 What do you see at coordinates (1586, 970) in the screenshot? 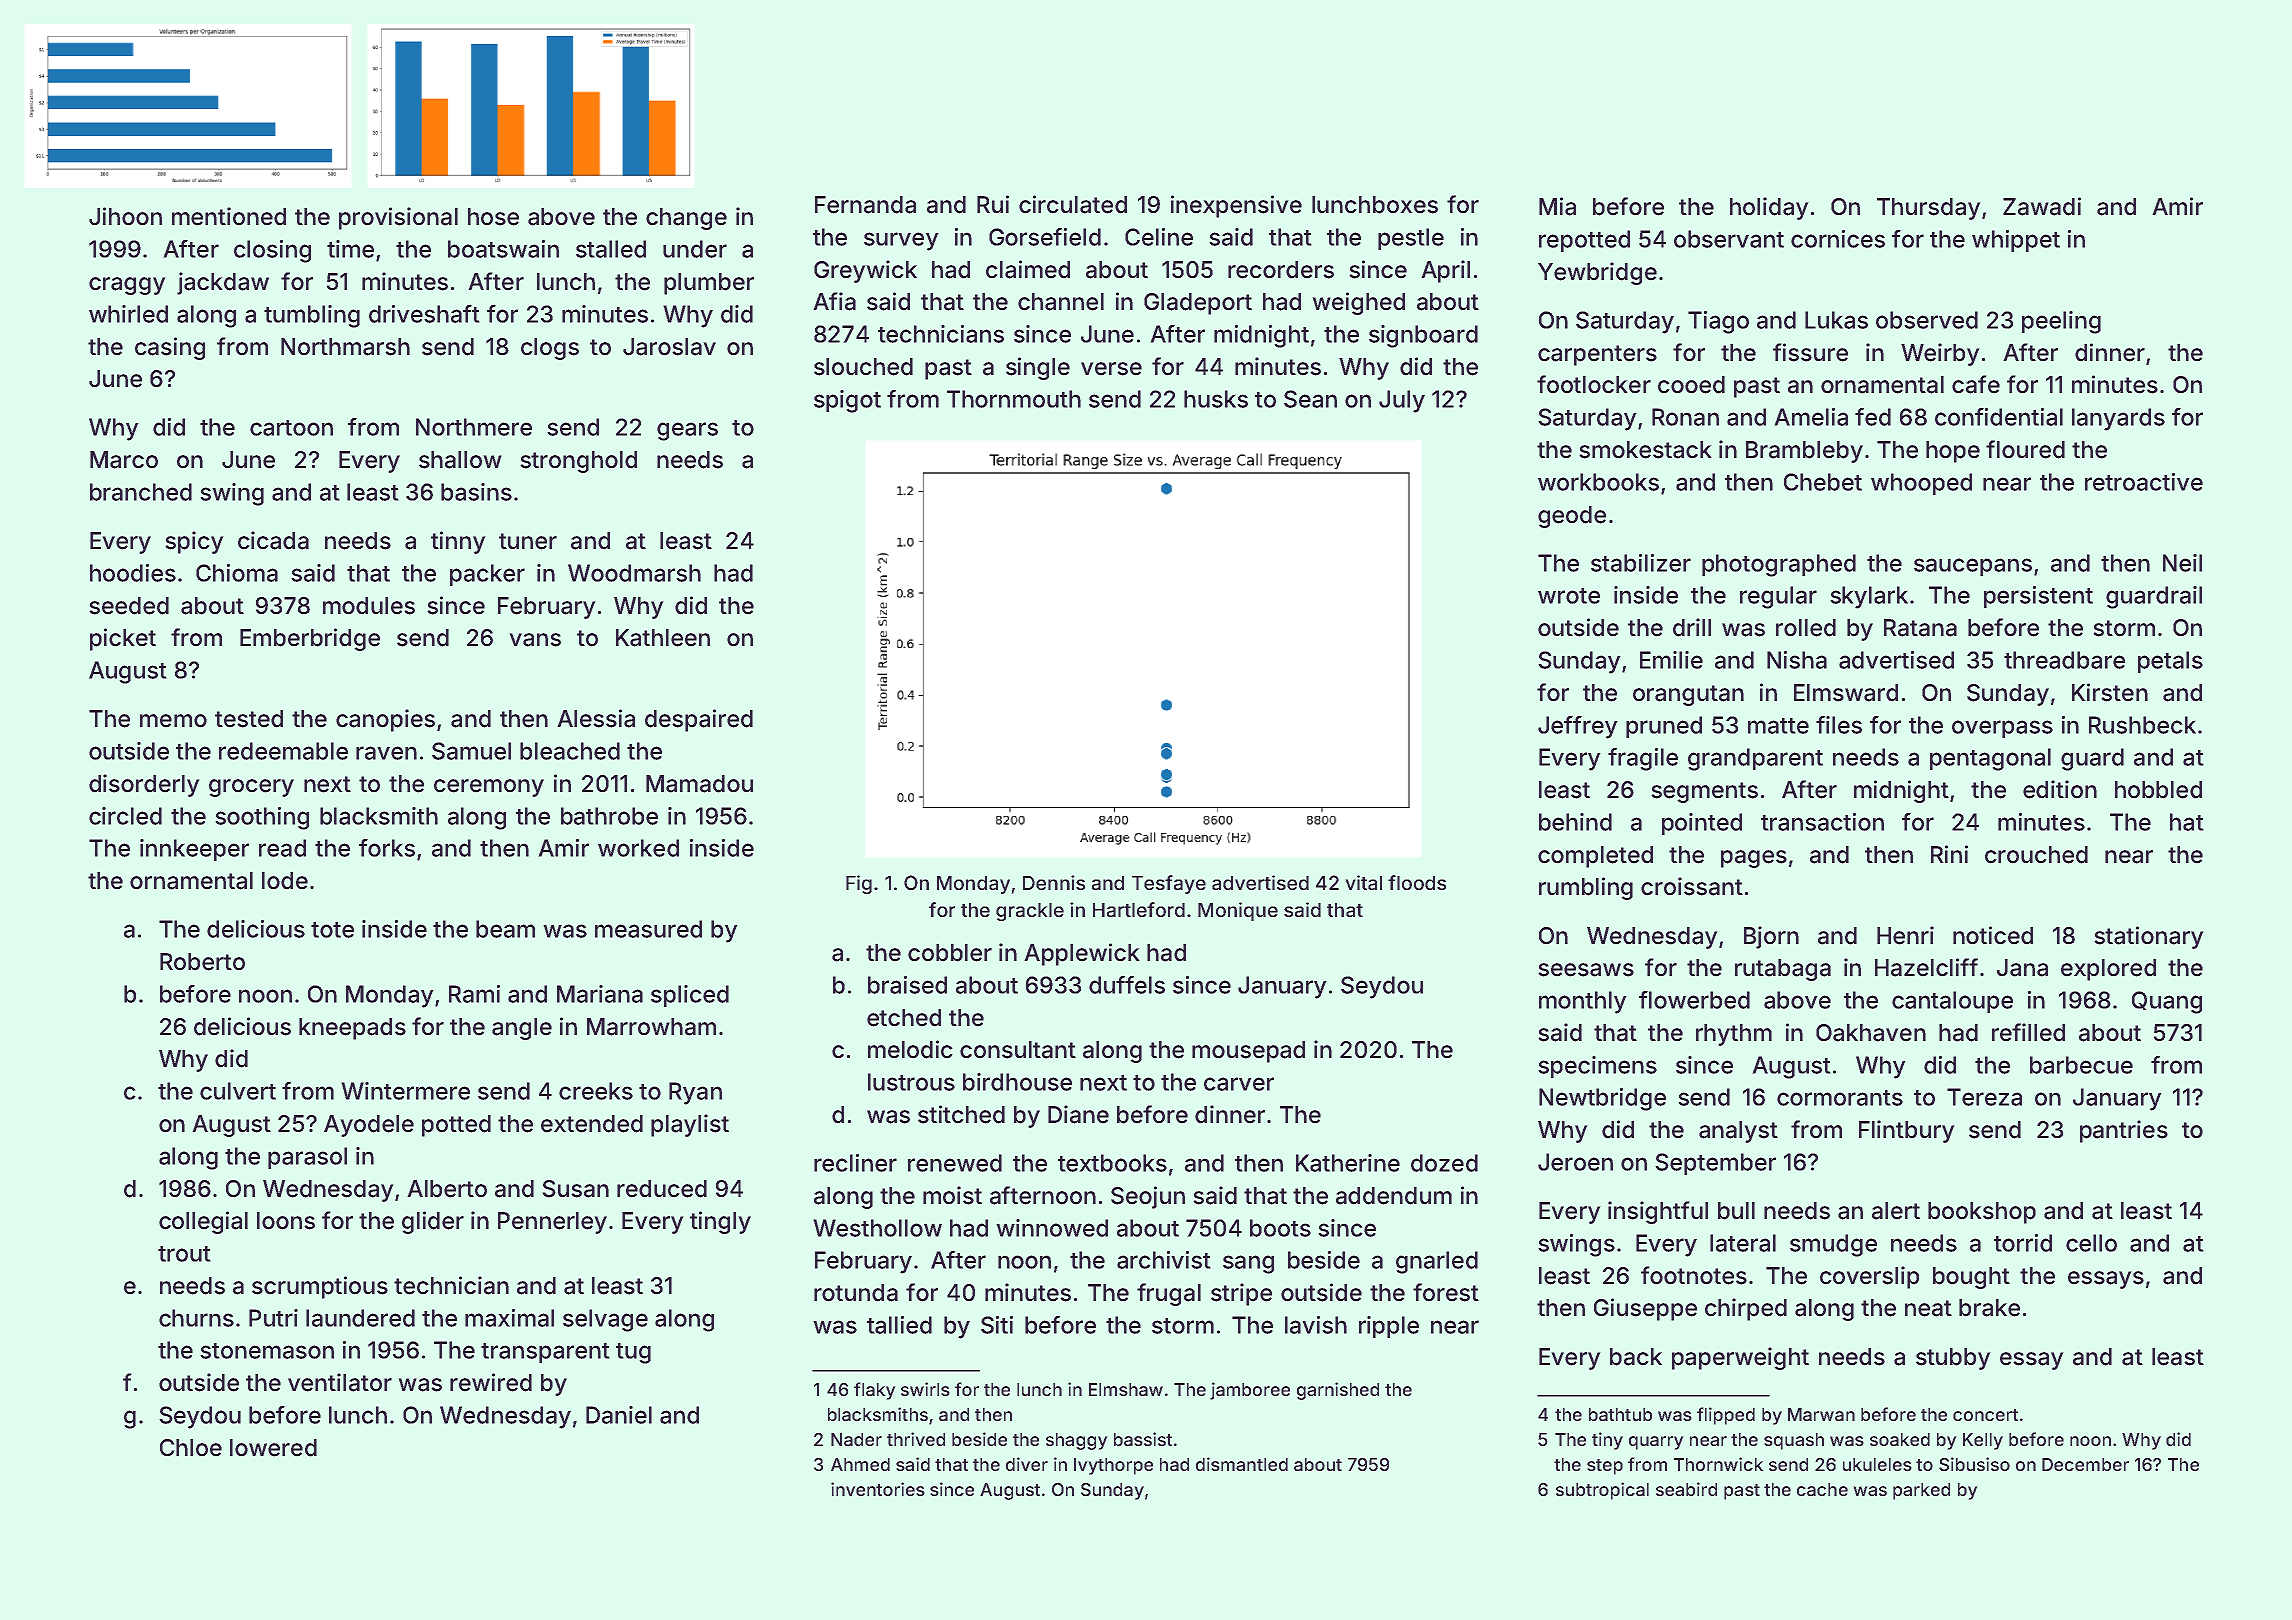
I see `seesaws` at bounding box center [1586, 970].
